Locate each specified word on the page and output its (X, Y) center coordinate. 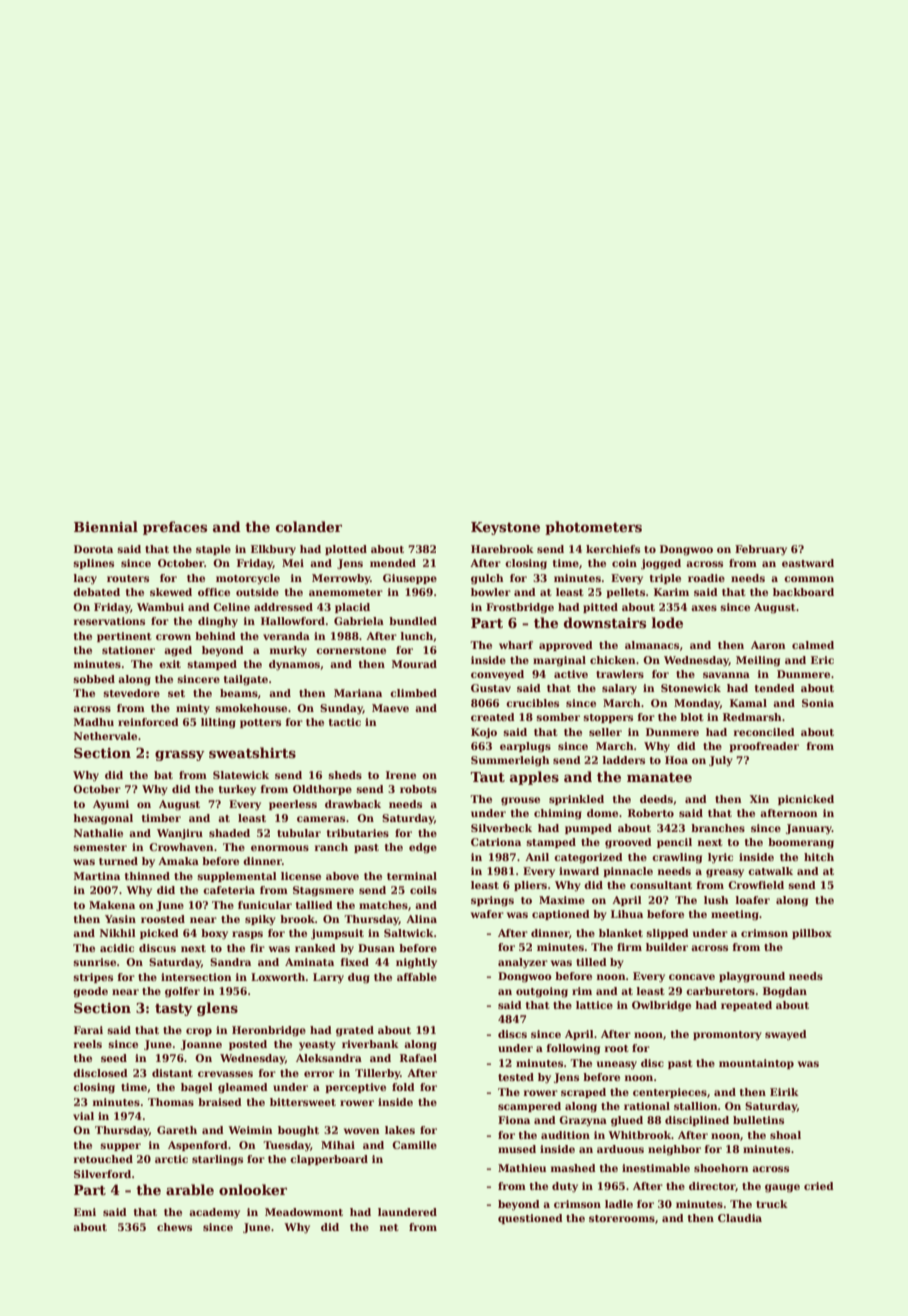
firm (629, 947)
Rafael (418, 1058)
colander (309, 526)
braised (220, 1102)
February (761, 550)
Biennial (106, 526)
